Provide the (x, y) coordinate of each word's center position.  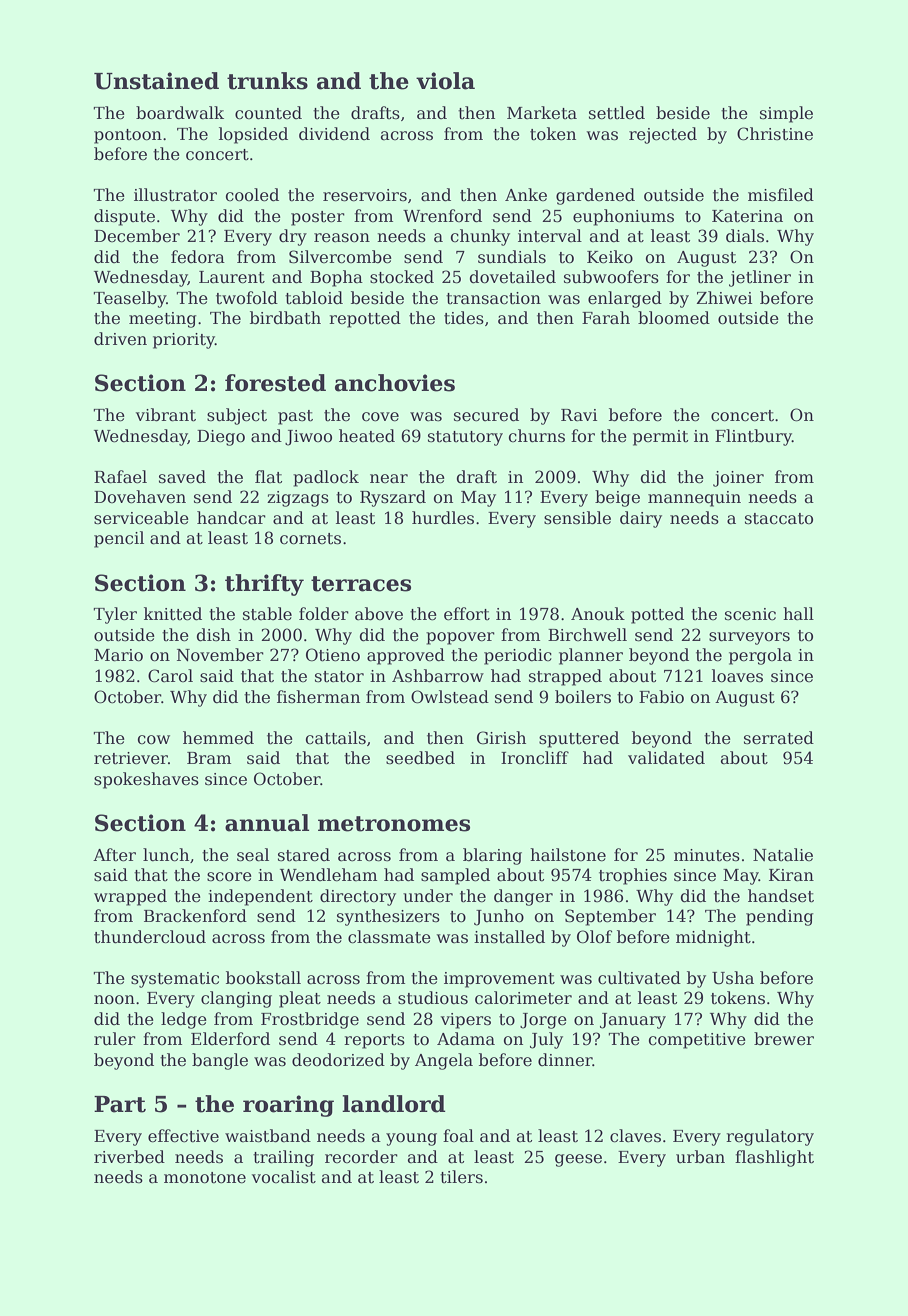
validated (666, 758)
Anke (526, 195)
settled (617, 113)
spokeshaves (146, 780)
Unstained (156, 81)
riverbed (129, 1157)
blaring (492, 856)
